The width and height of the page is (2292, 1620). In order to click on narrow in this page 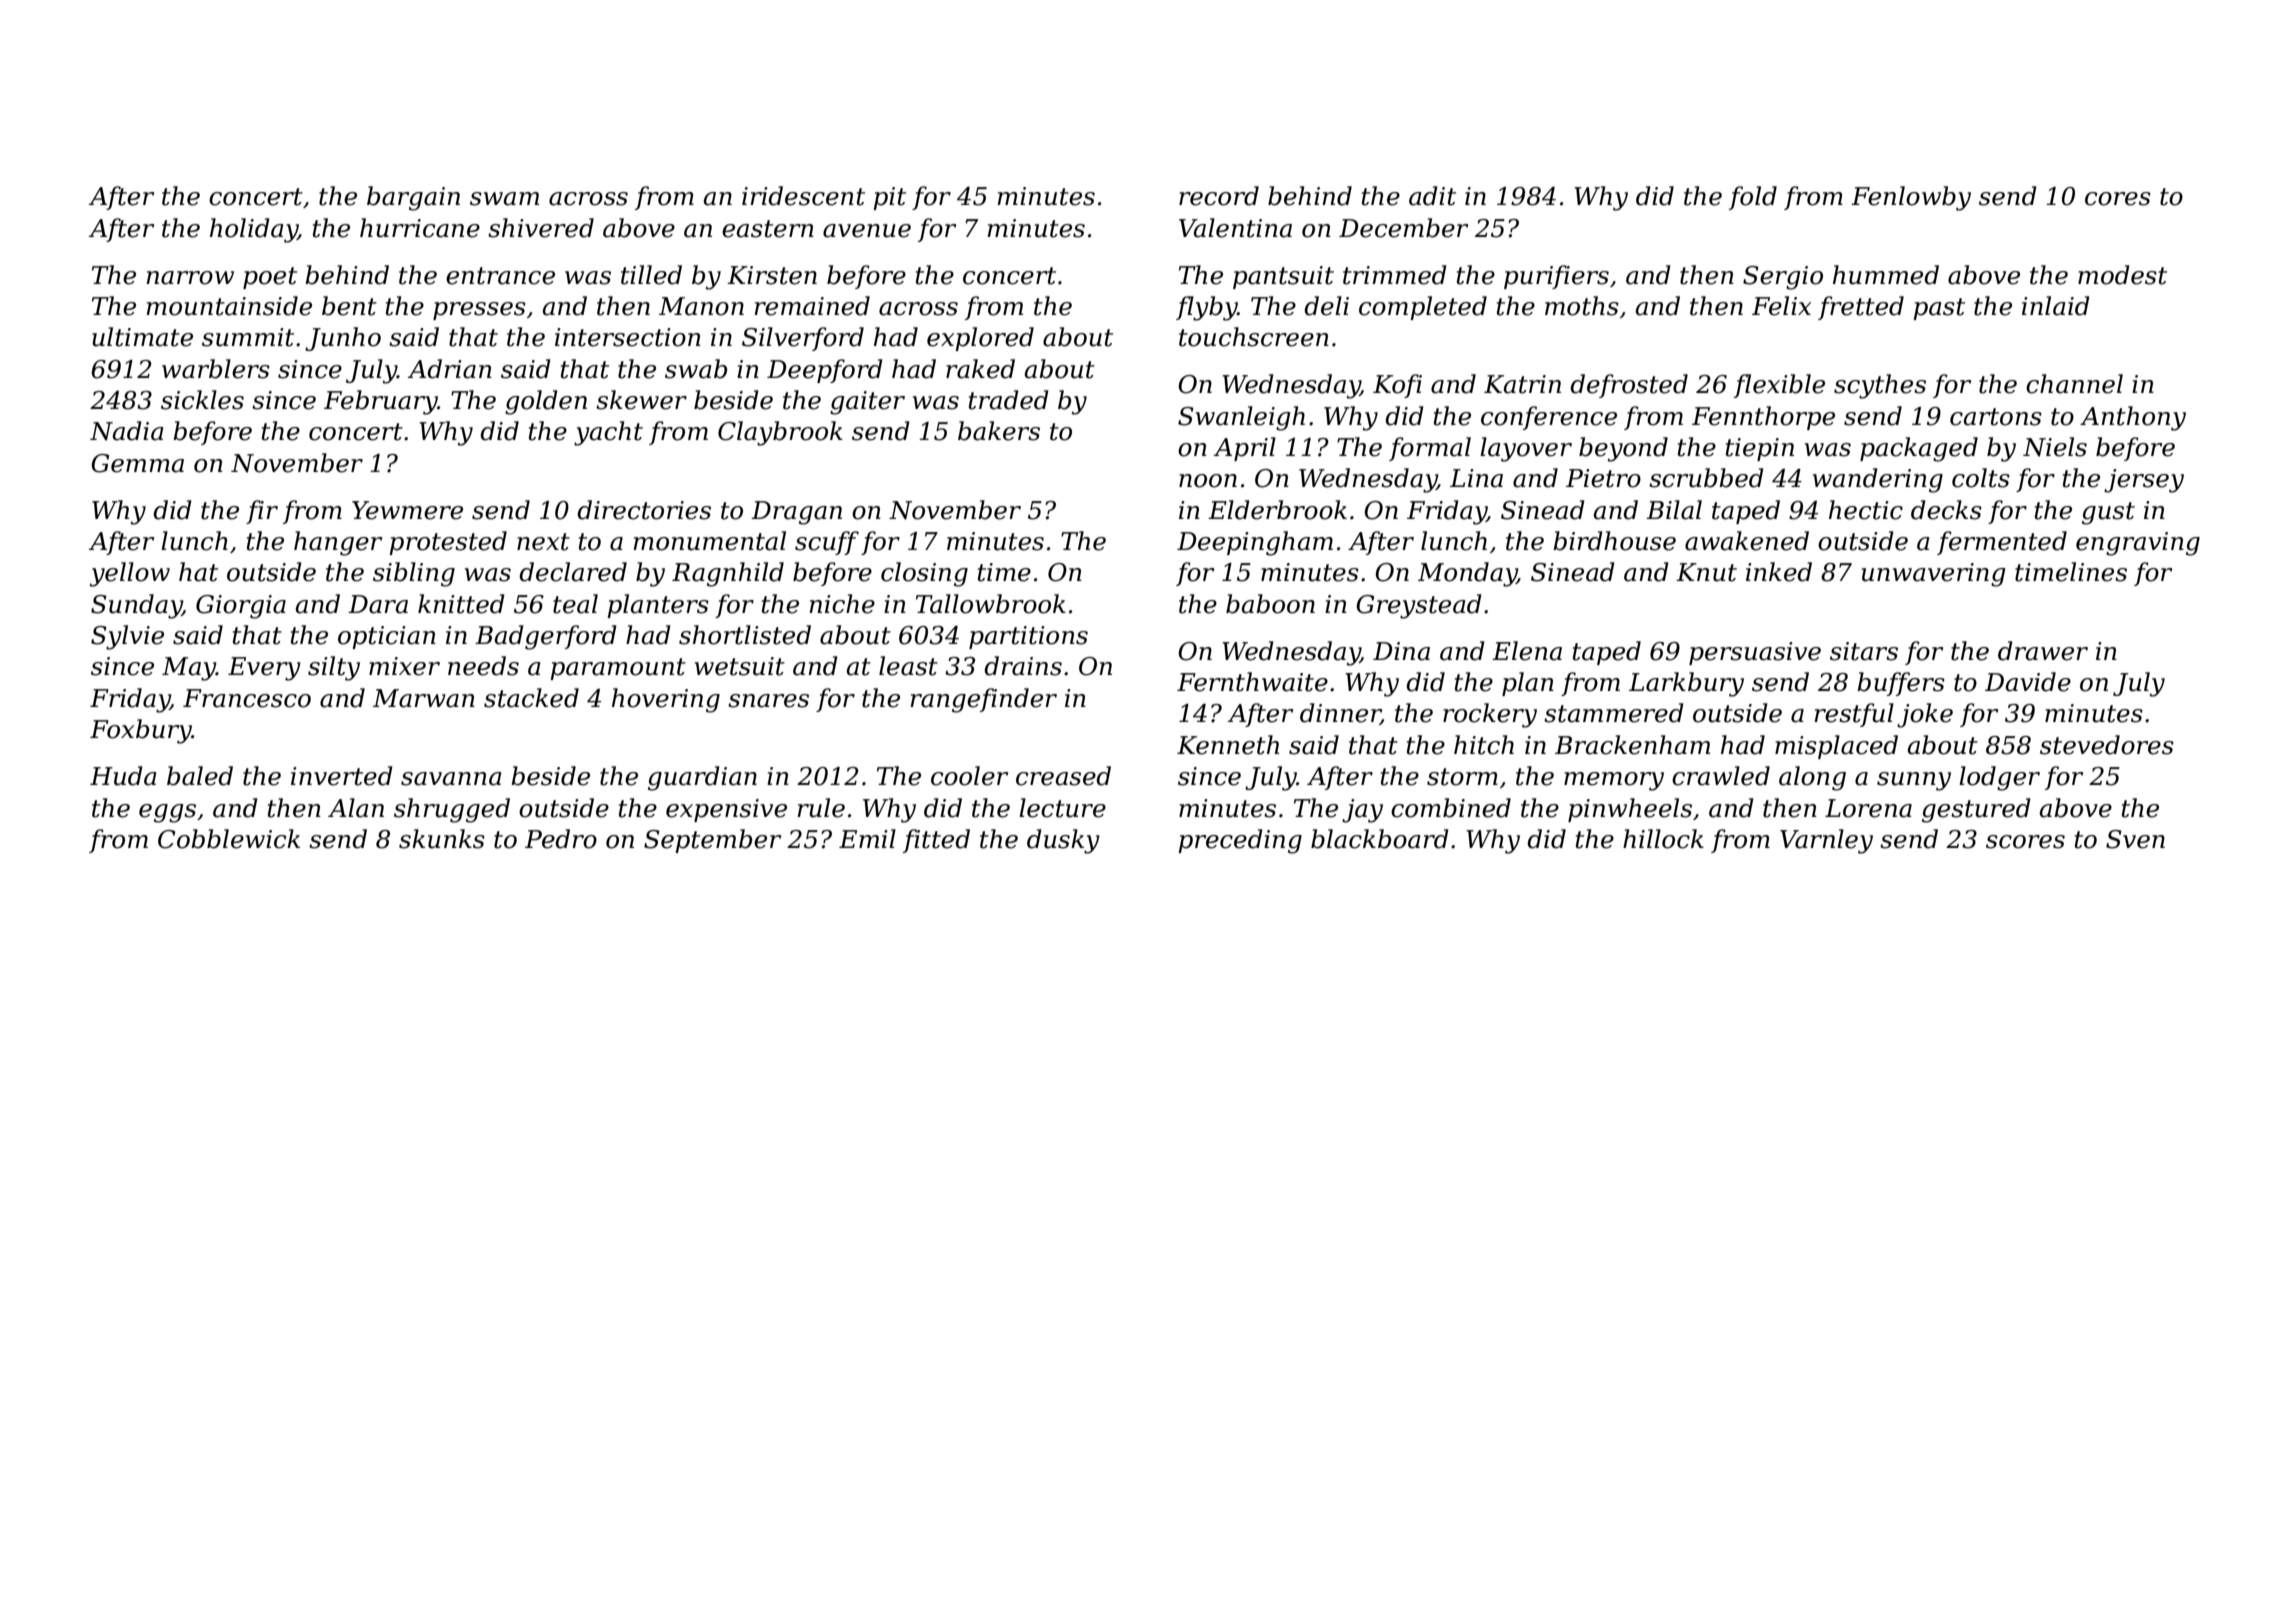, I will do `click(190, 278)`.
